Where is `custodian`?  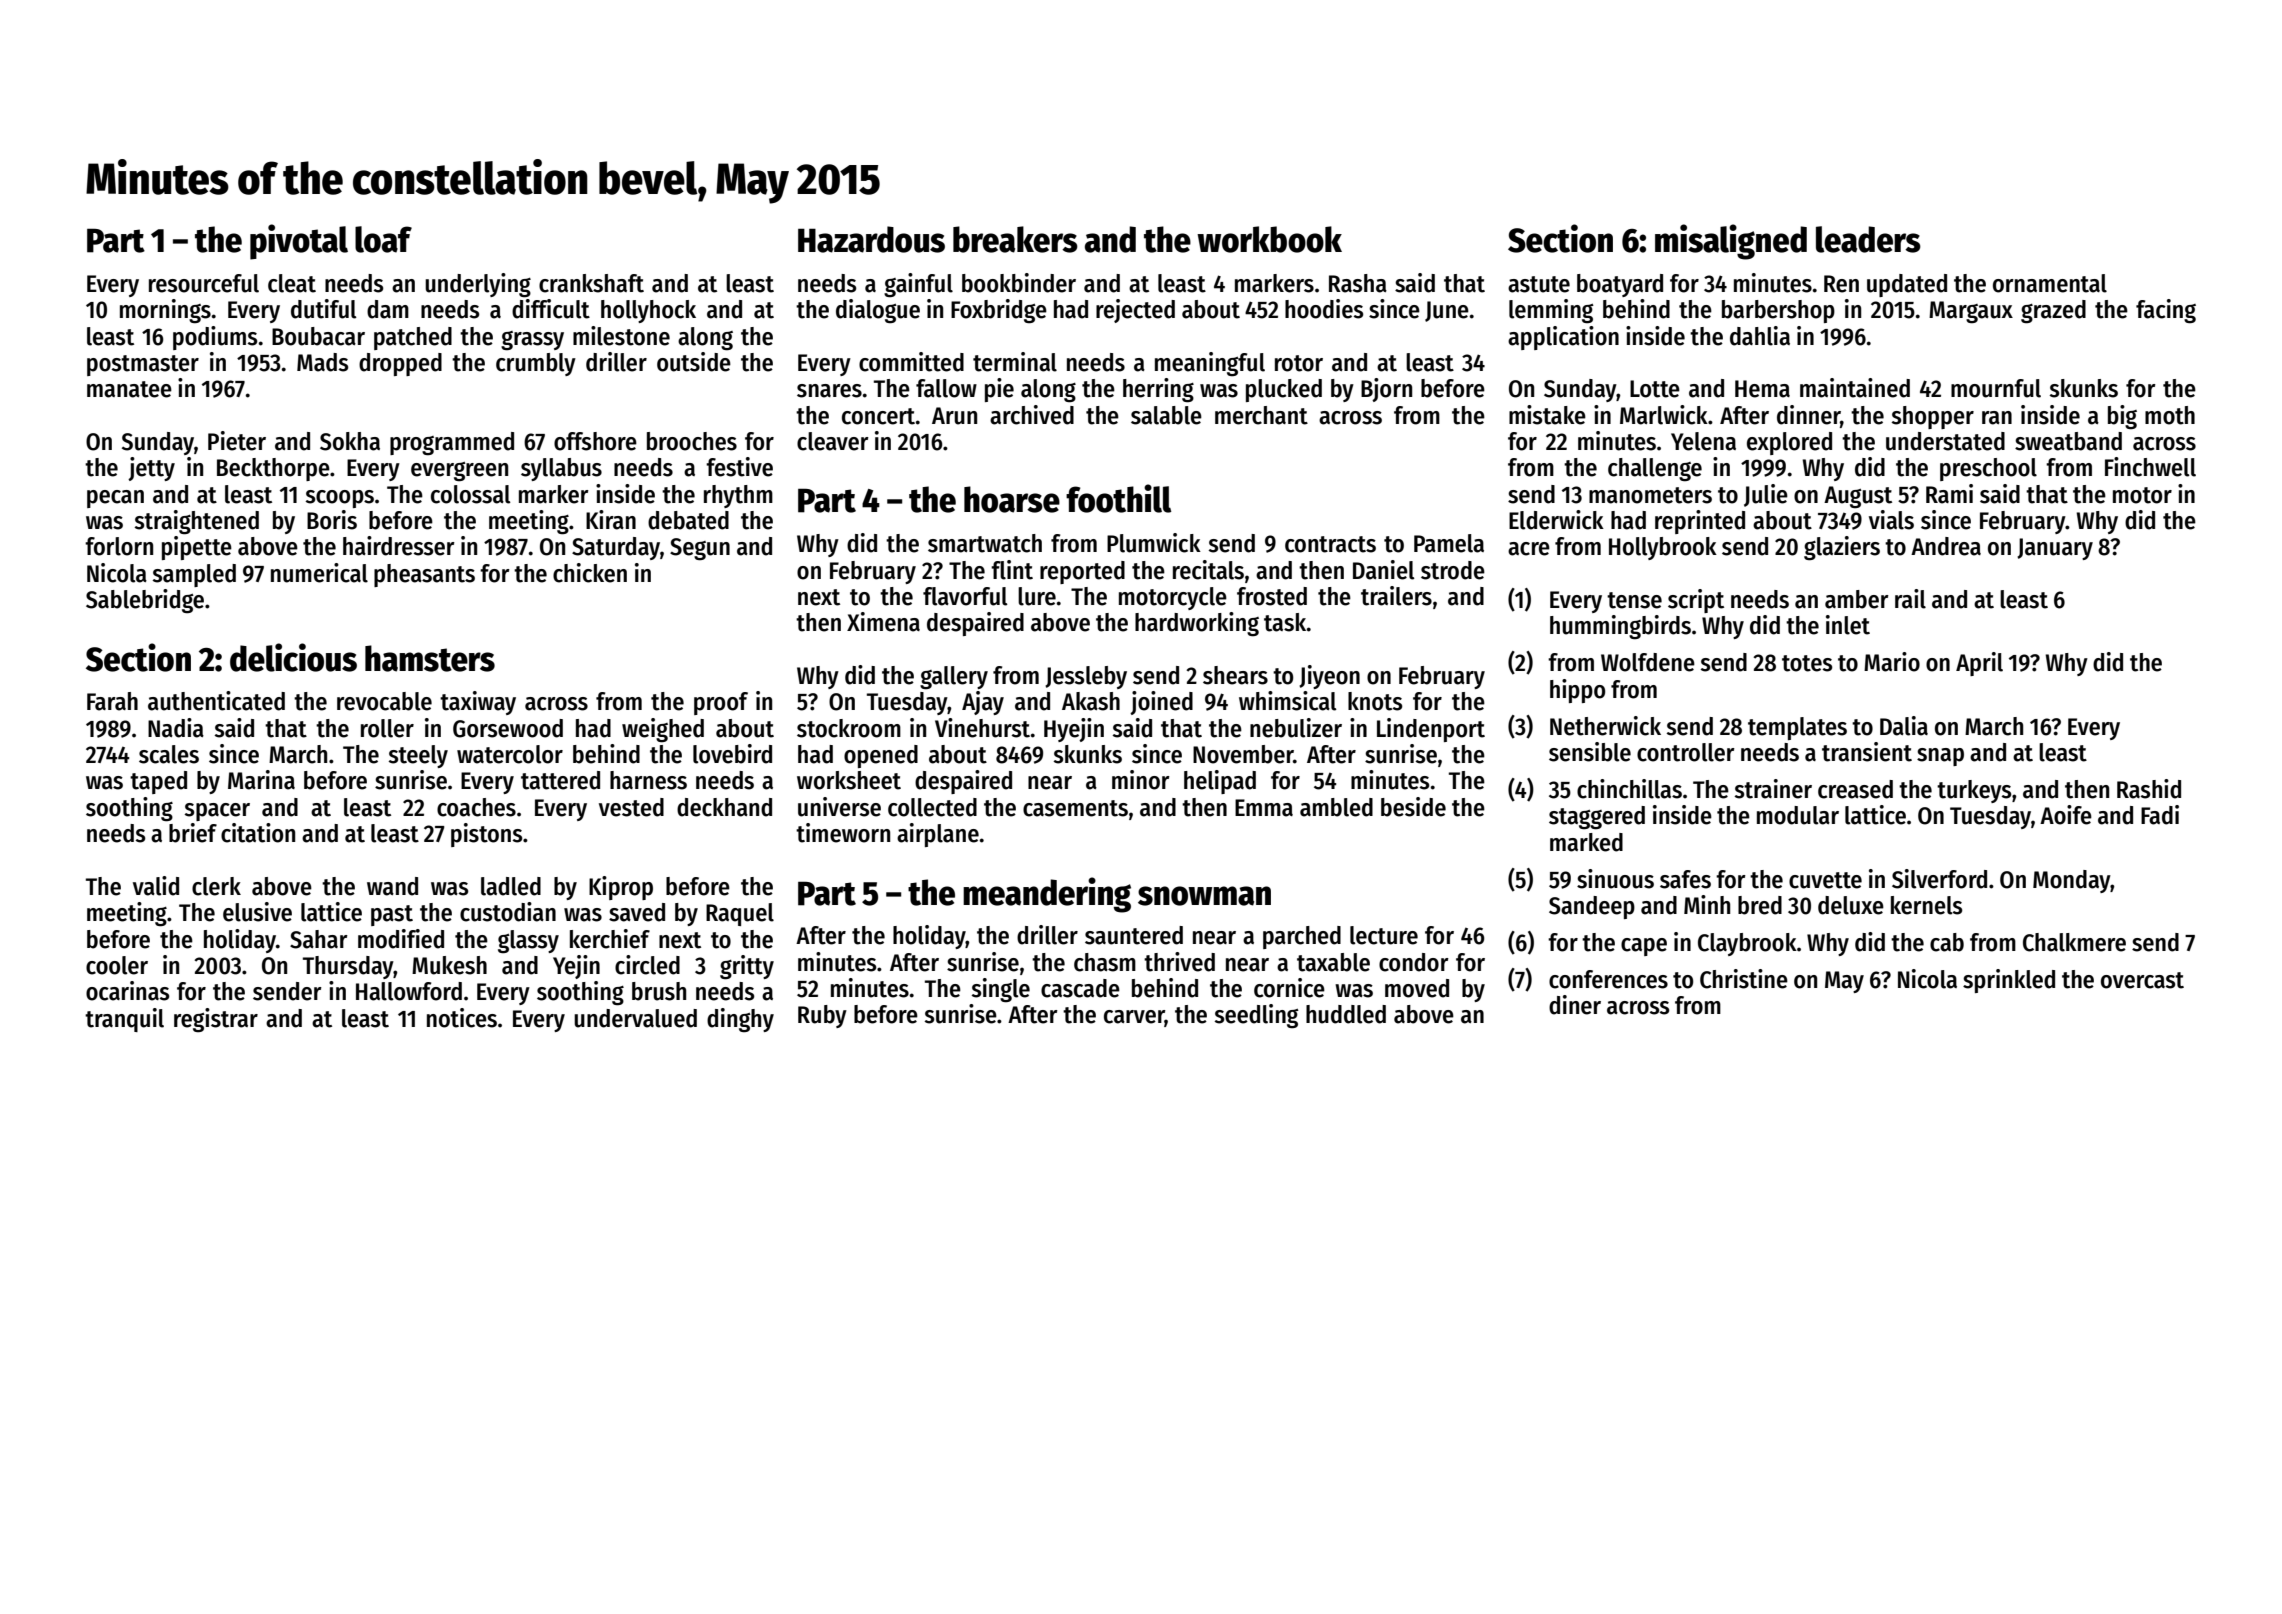 custodian is located at coordinates (508, 912).
